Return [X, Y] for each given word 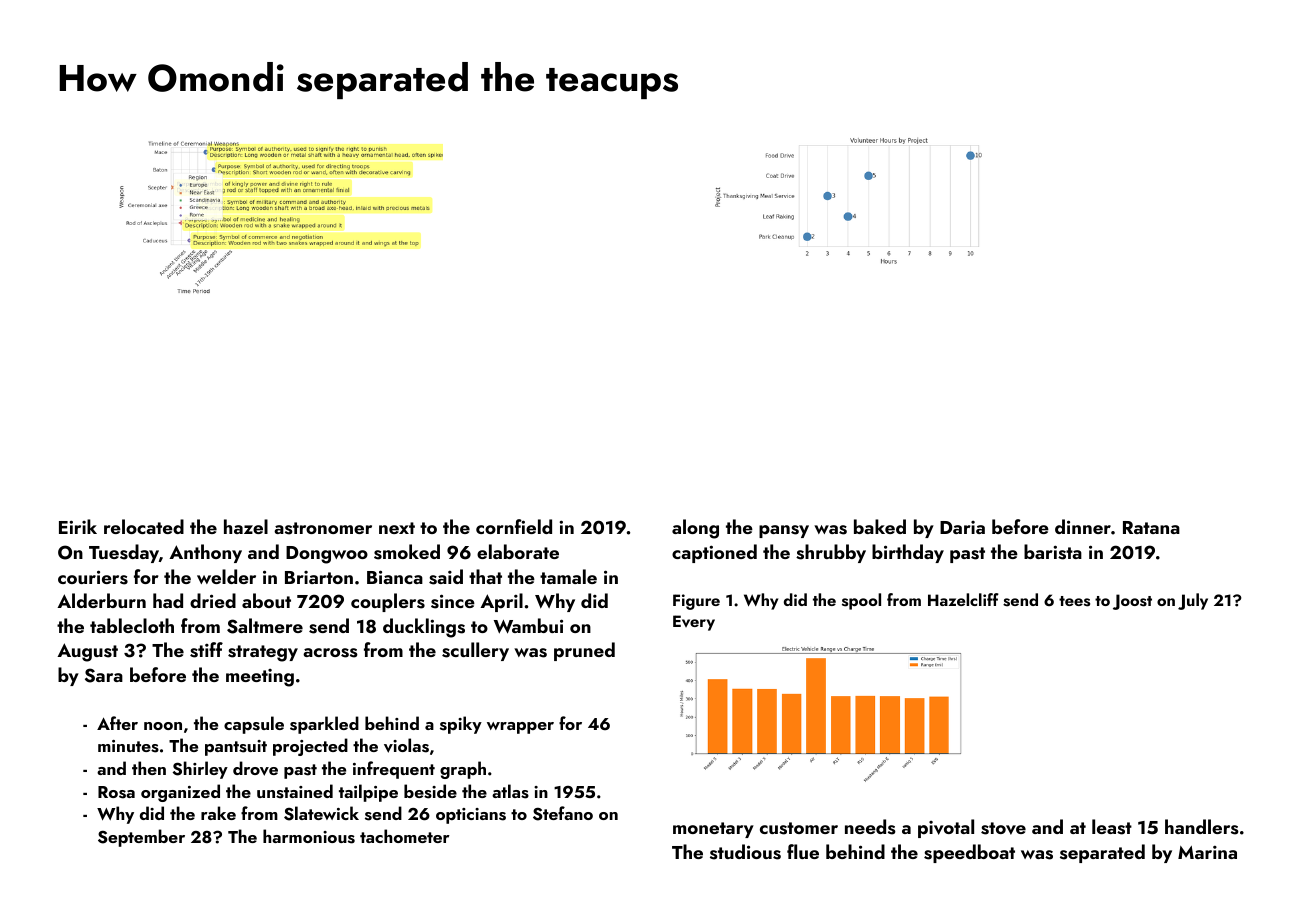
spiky [461, 725]
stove [1003, 828]
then [149, 768]
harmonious [309, 836]
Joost [1132, 602]
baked [880, 526]
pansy [784, 531]
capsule [254, 725]
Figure [696, 602]
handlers [1202, 827]
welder [226, 576]
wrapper [520, 728]
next [397, 528]
